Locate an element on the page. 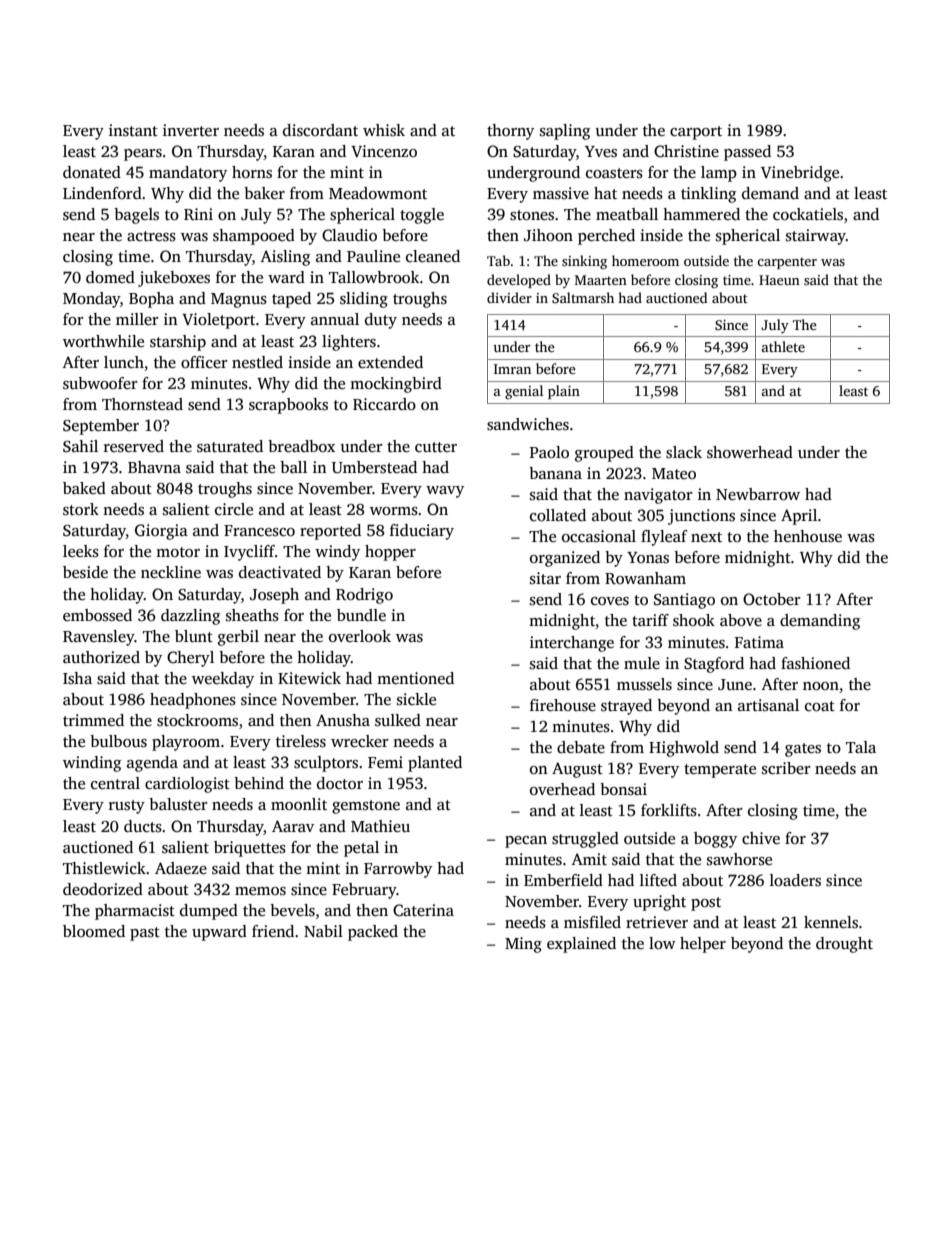  athlete is located at coordinates (783, 346).
